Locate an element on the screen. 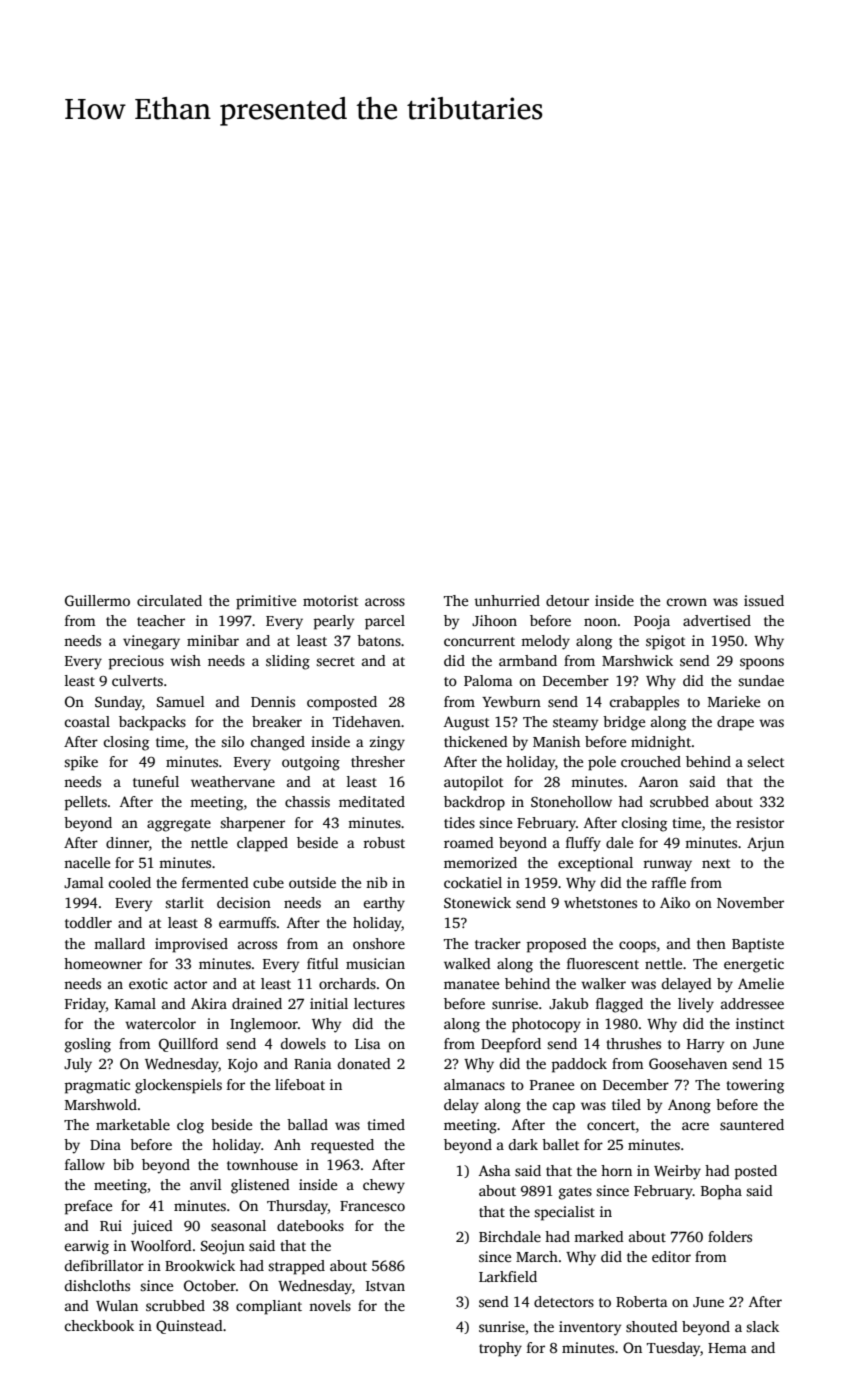  Roberta is located at coordinates (642, 1301).
